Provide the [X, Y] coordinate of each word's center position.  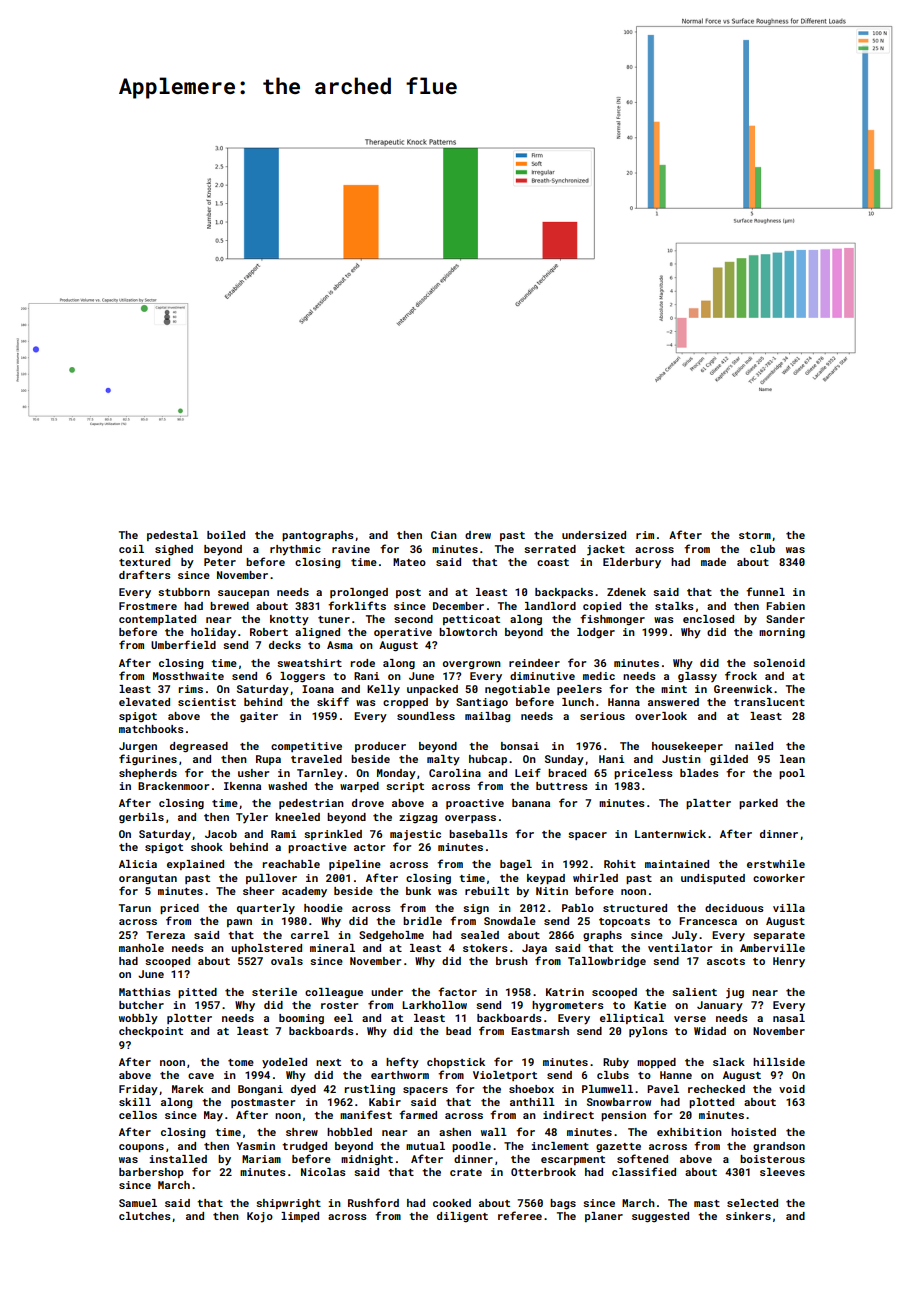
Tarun [135, 908]
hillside [779, 1062]
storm [755, 535]
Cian [444, 535]
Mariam [261, 1159]
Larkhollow [434, 1005]
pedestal [172, 536]
